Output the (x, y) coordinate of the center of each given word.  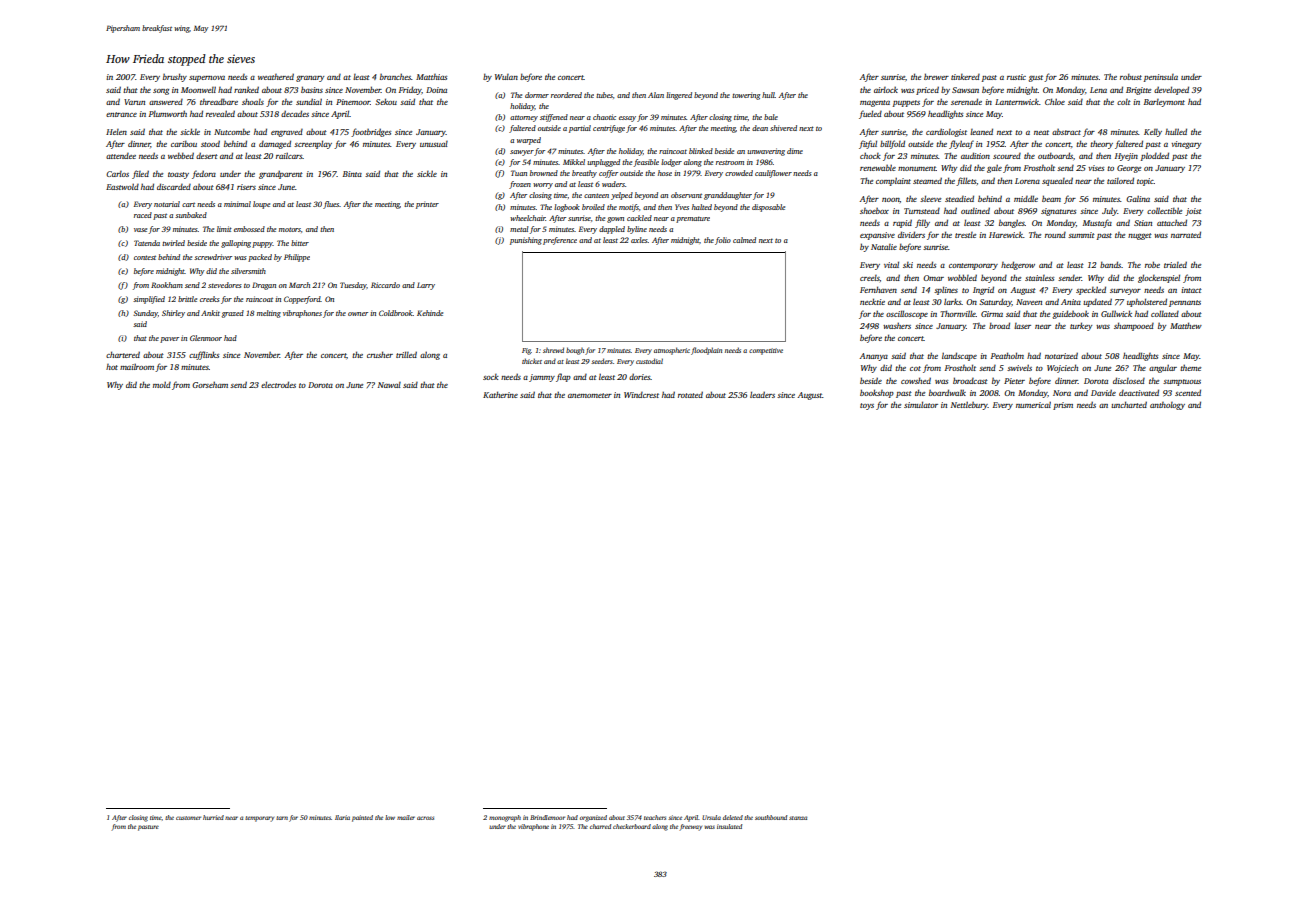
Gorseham (210, 384)
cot (915, 368)
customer (188, 818)
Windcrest (641, 395)
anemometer (590, 395)
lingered (679, 96)
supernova (207, 79)
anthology (1167, 406)
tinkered (965, 77)
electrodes (278, 384)
